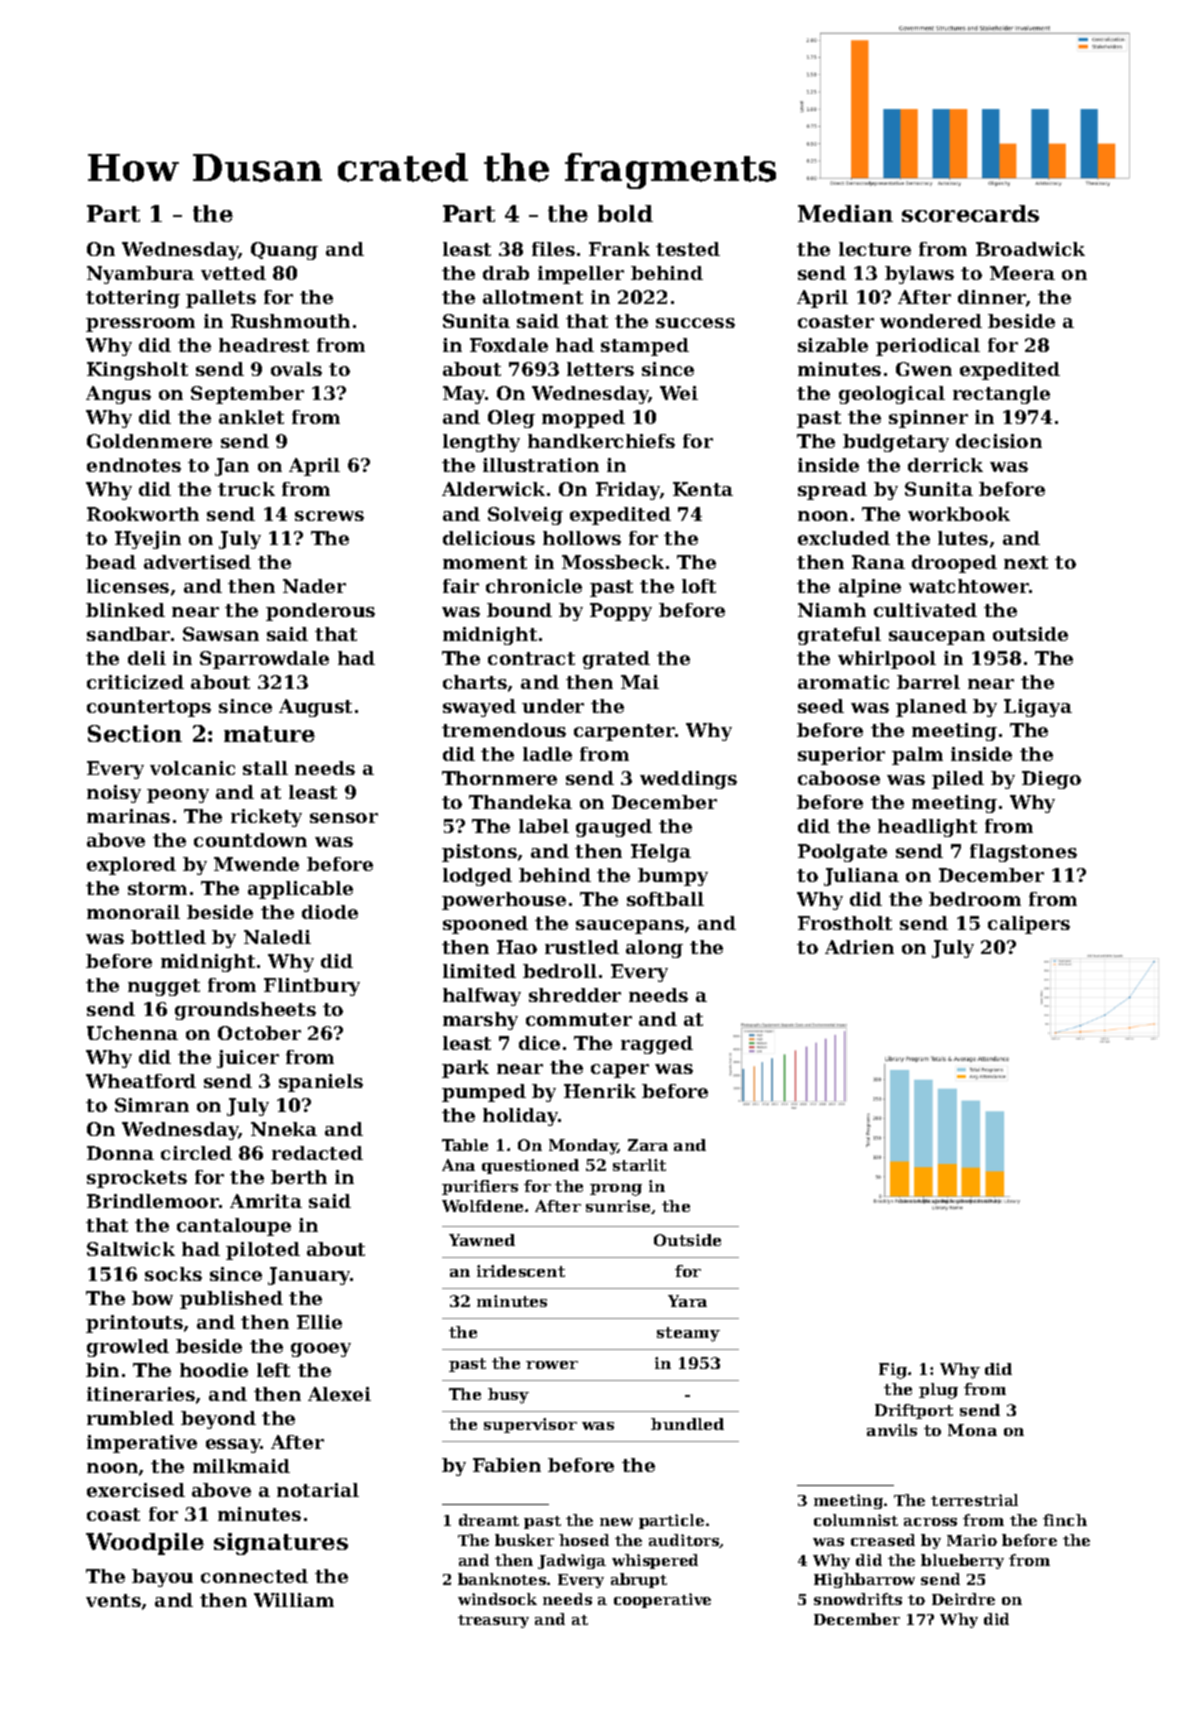 The width and height of the page is (1181, 1710). What do you see at coordinates (687, 1301) in the page?
I see `Yara` at bounding box center [687, 1301].
